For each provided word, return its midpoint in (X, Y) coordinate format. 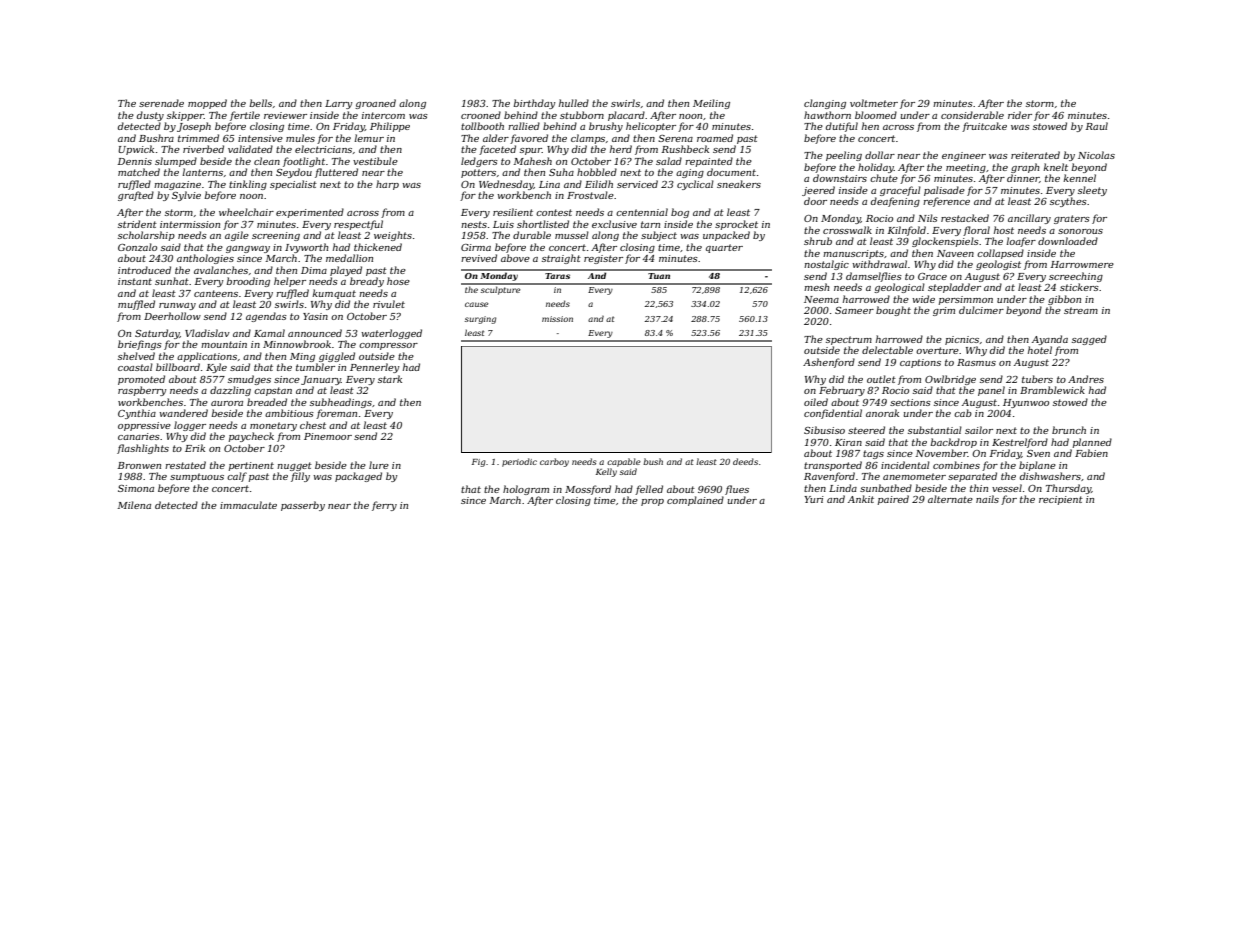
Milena (134, 505)
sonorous (1080, 231)
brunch (1069, 430)
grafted (136, 196)
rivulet (389, 304)
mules (300, 138)
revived (479, 258)
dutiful (842, 127)
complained (695, 501)
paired (893, 500)
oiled (816, 402)
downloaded (1068, 241)
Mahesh (533, 161)
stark (390, 379)
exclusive (614, 224)
